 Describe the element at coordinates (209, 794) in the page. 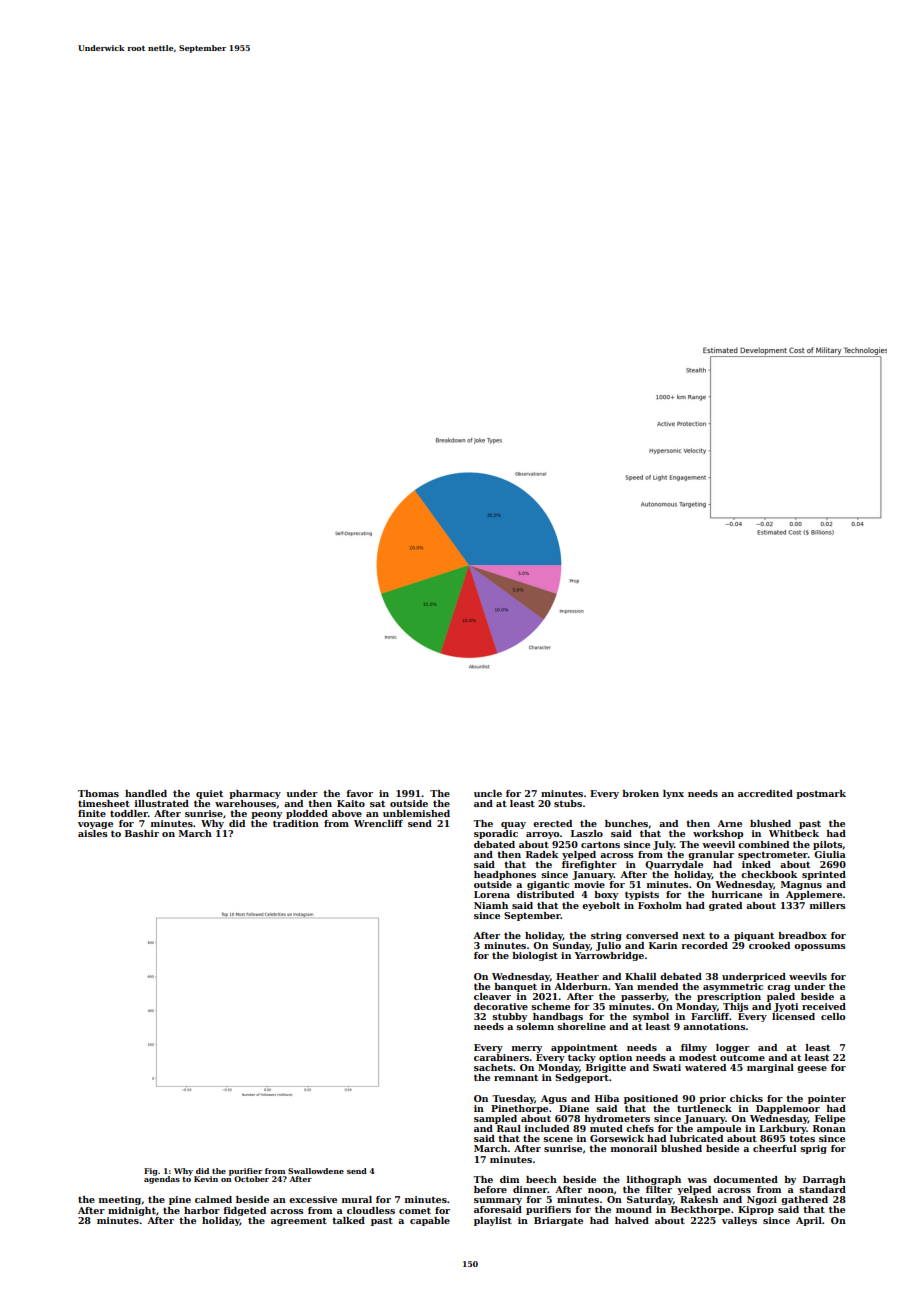

I see `quiet` at that location.
